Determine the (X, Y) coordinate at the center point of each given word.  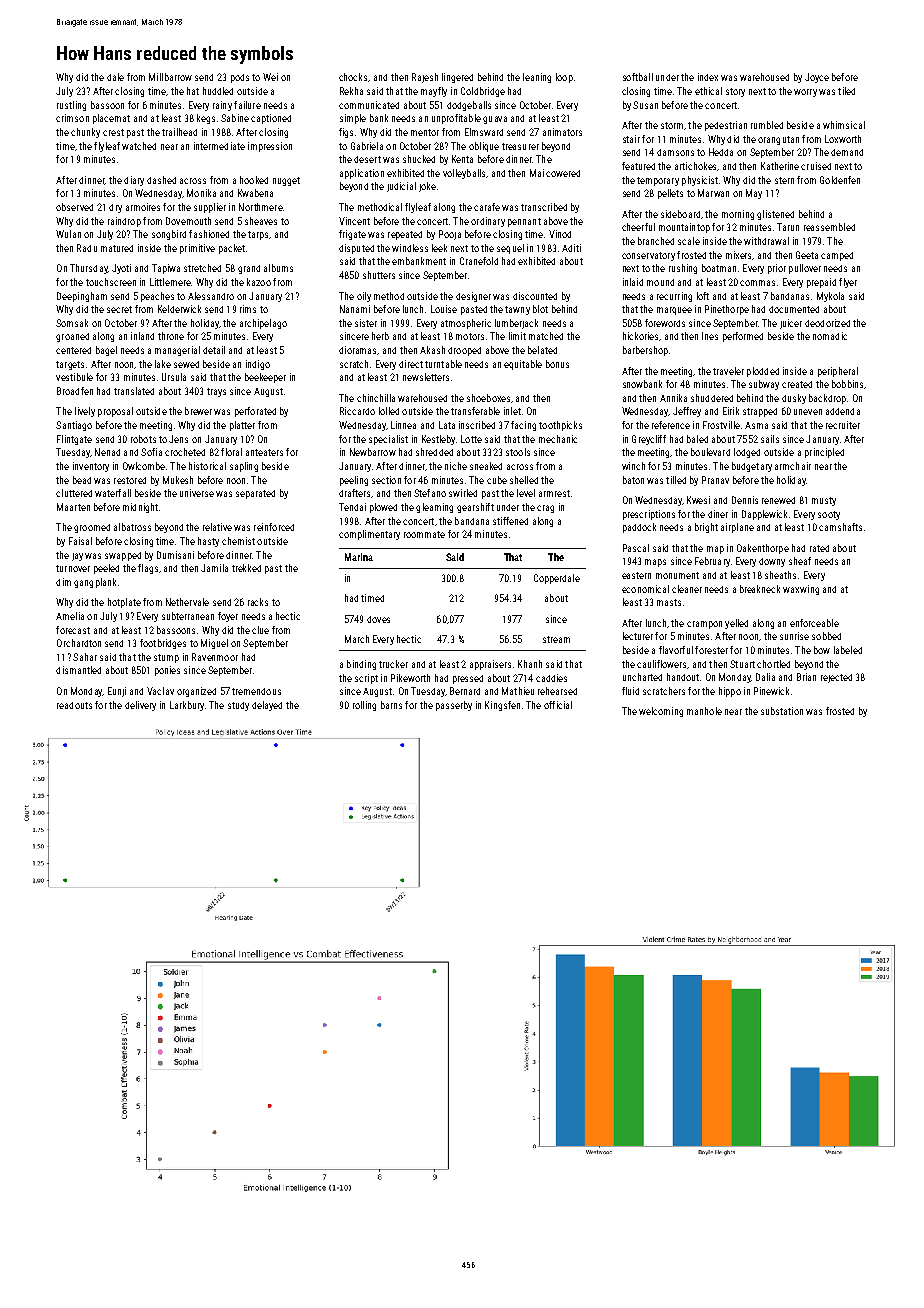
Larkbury (187, 706)
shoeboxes (488, 398)
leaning (537, 78)
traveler (728, 371)
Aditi (571, 248)
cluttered (74, 493)
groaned (72, 337)
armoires (143, 207)
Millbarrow (170, 77)
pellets (670, 194)
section (386, 480)
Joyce (817, 78)
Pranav (715, 480)
